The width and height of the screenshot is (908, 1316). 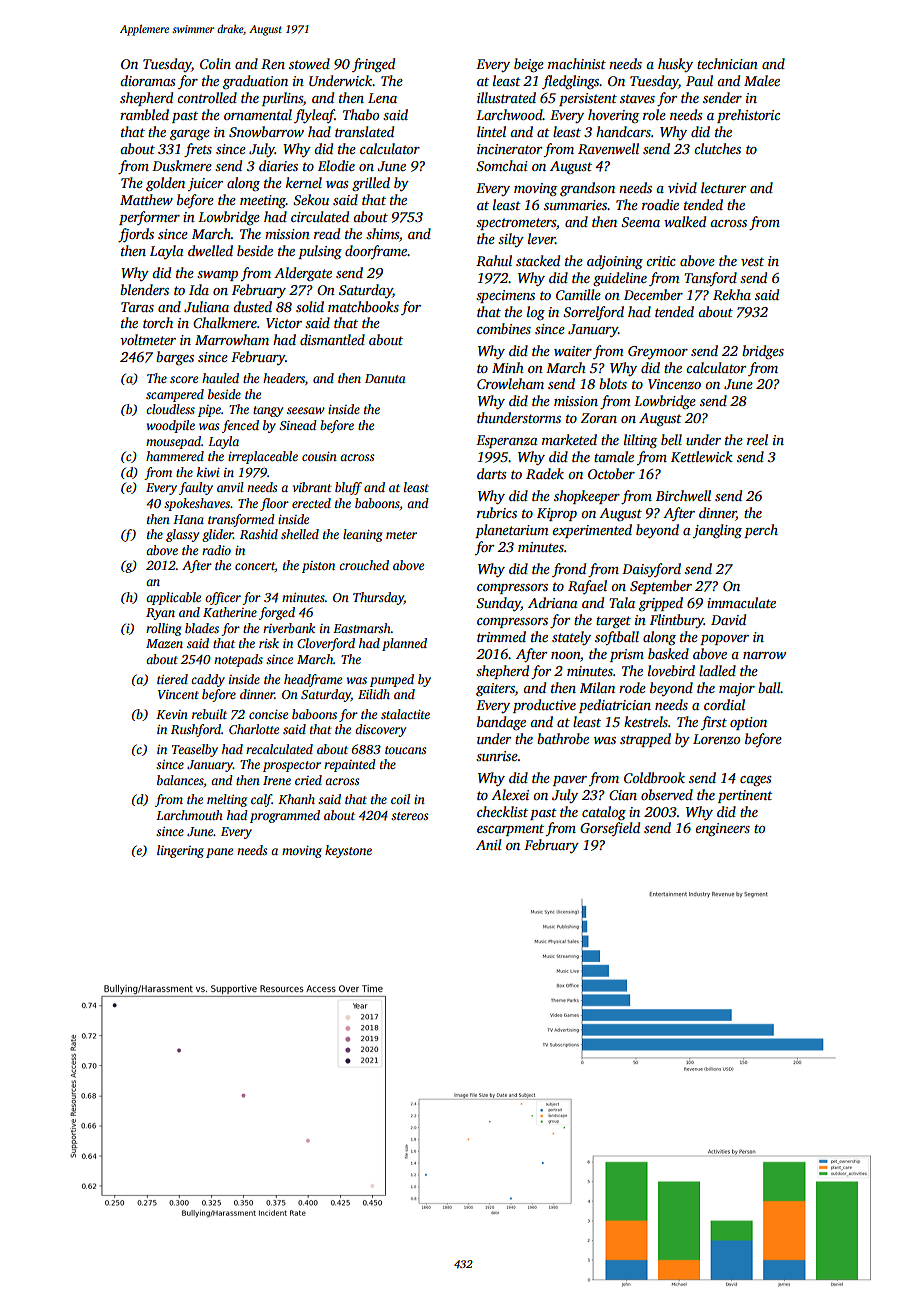 What do you see at coordinates (348, 488) in the screenshot?
I see `bluff` at bounding box center [348, 488].
